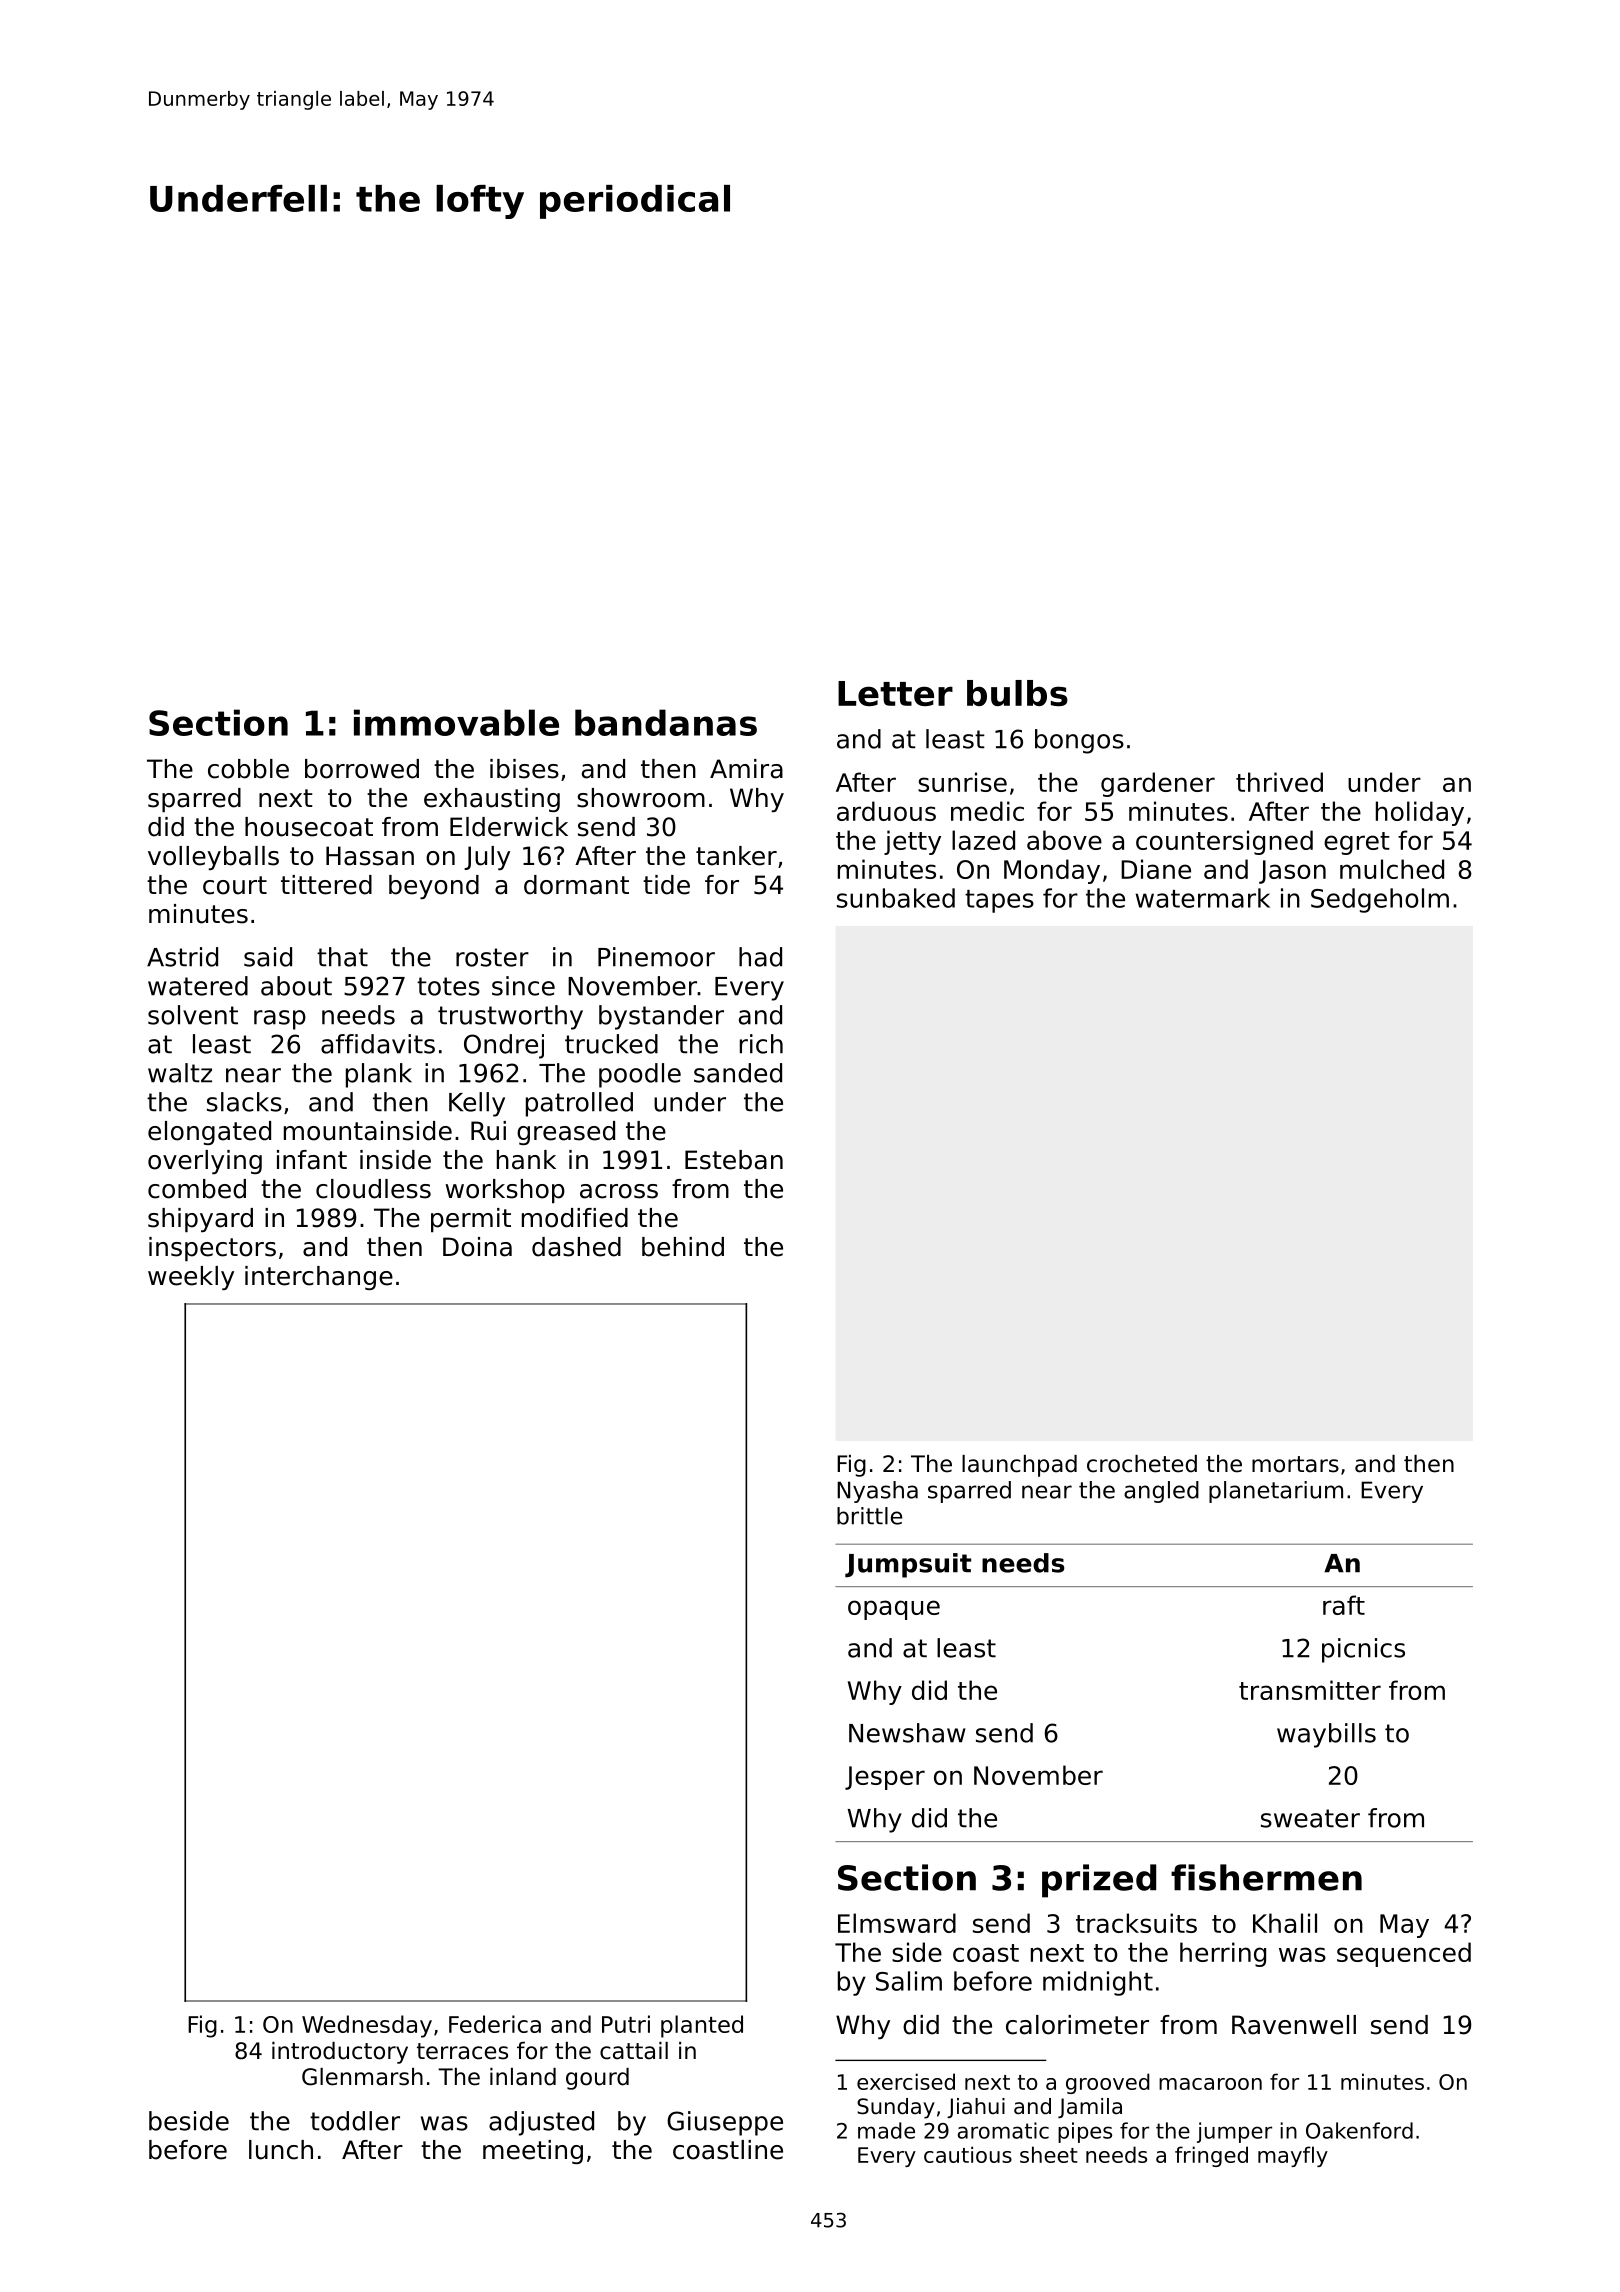 This image has height=2292, width=1620. What do you see at coordinates (434, 887) in the image?
I see `beyond` at bounding box center [434, 887].
